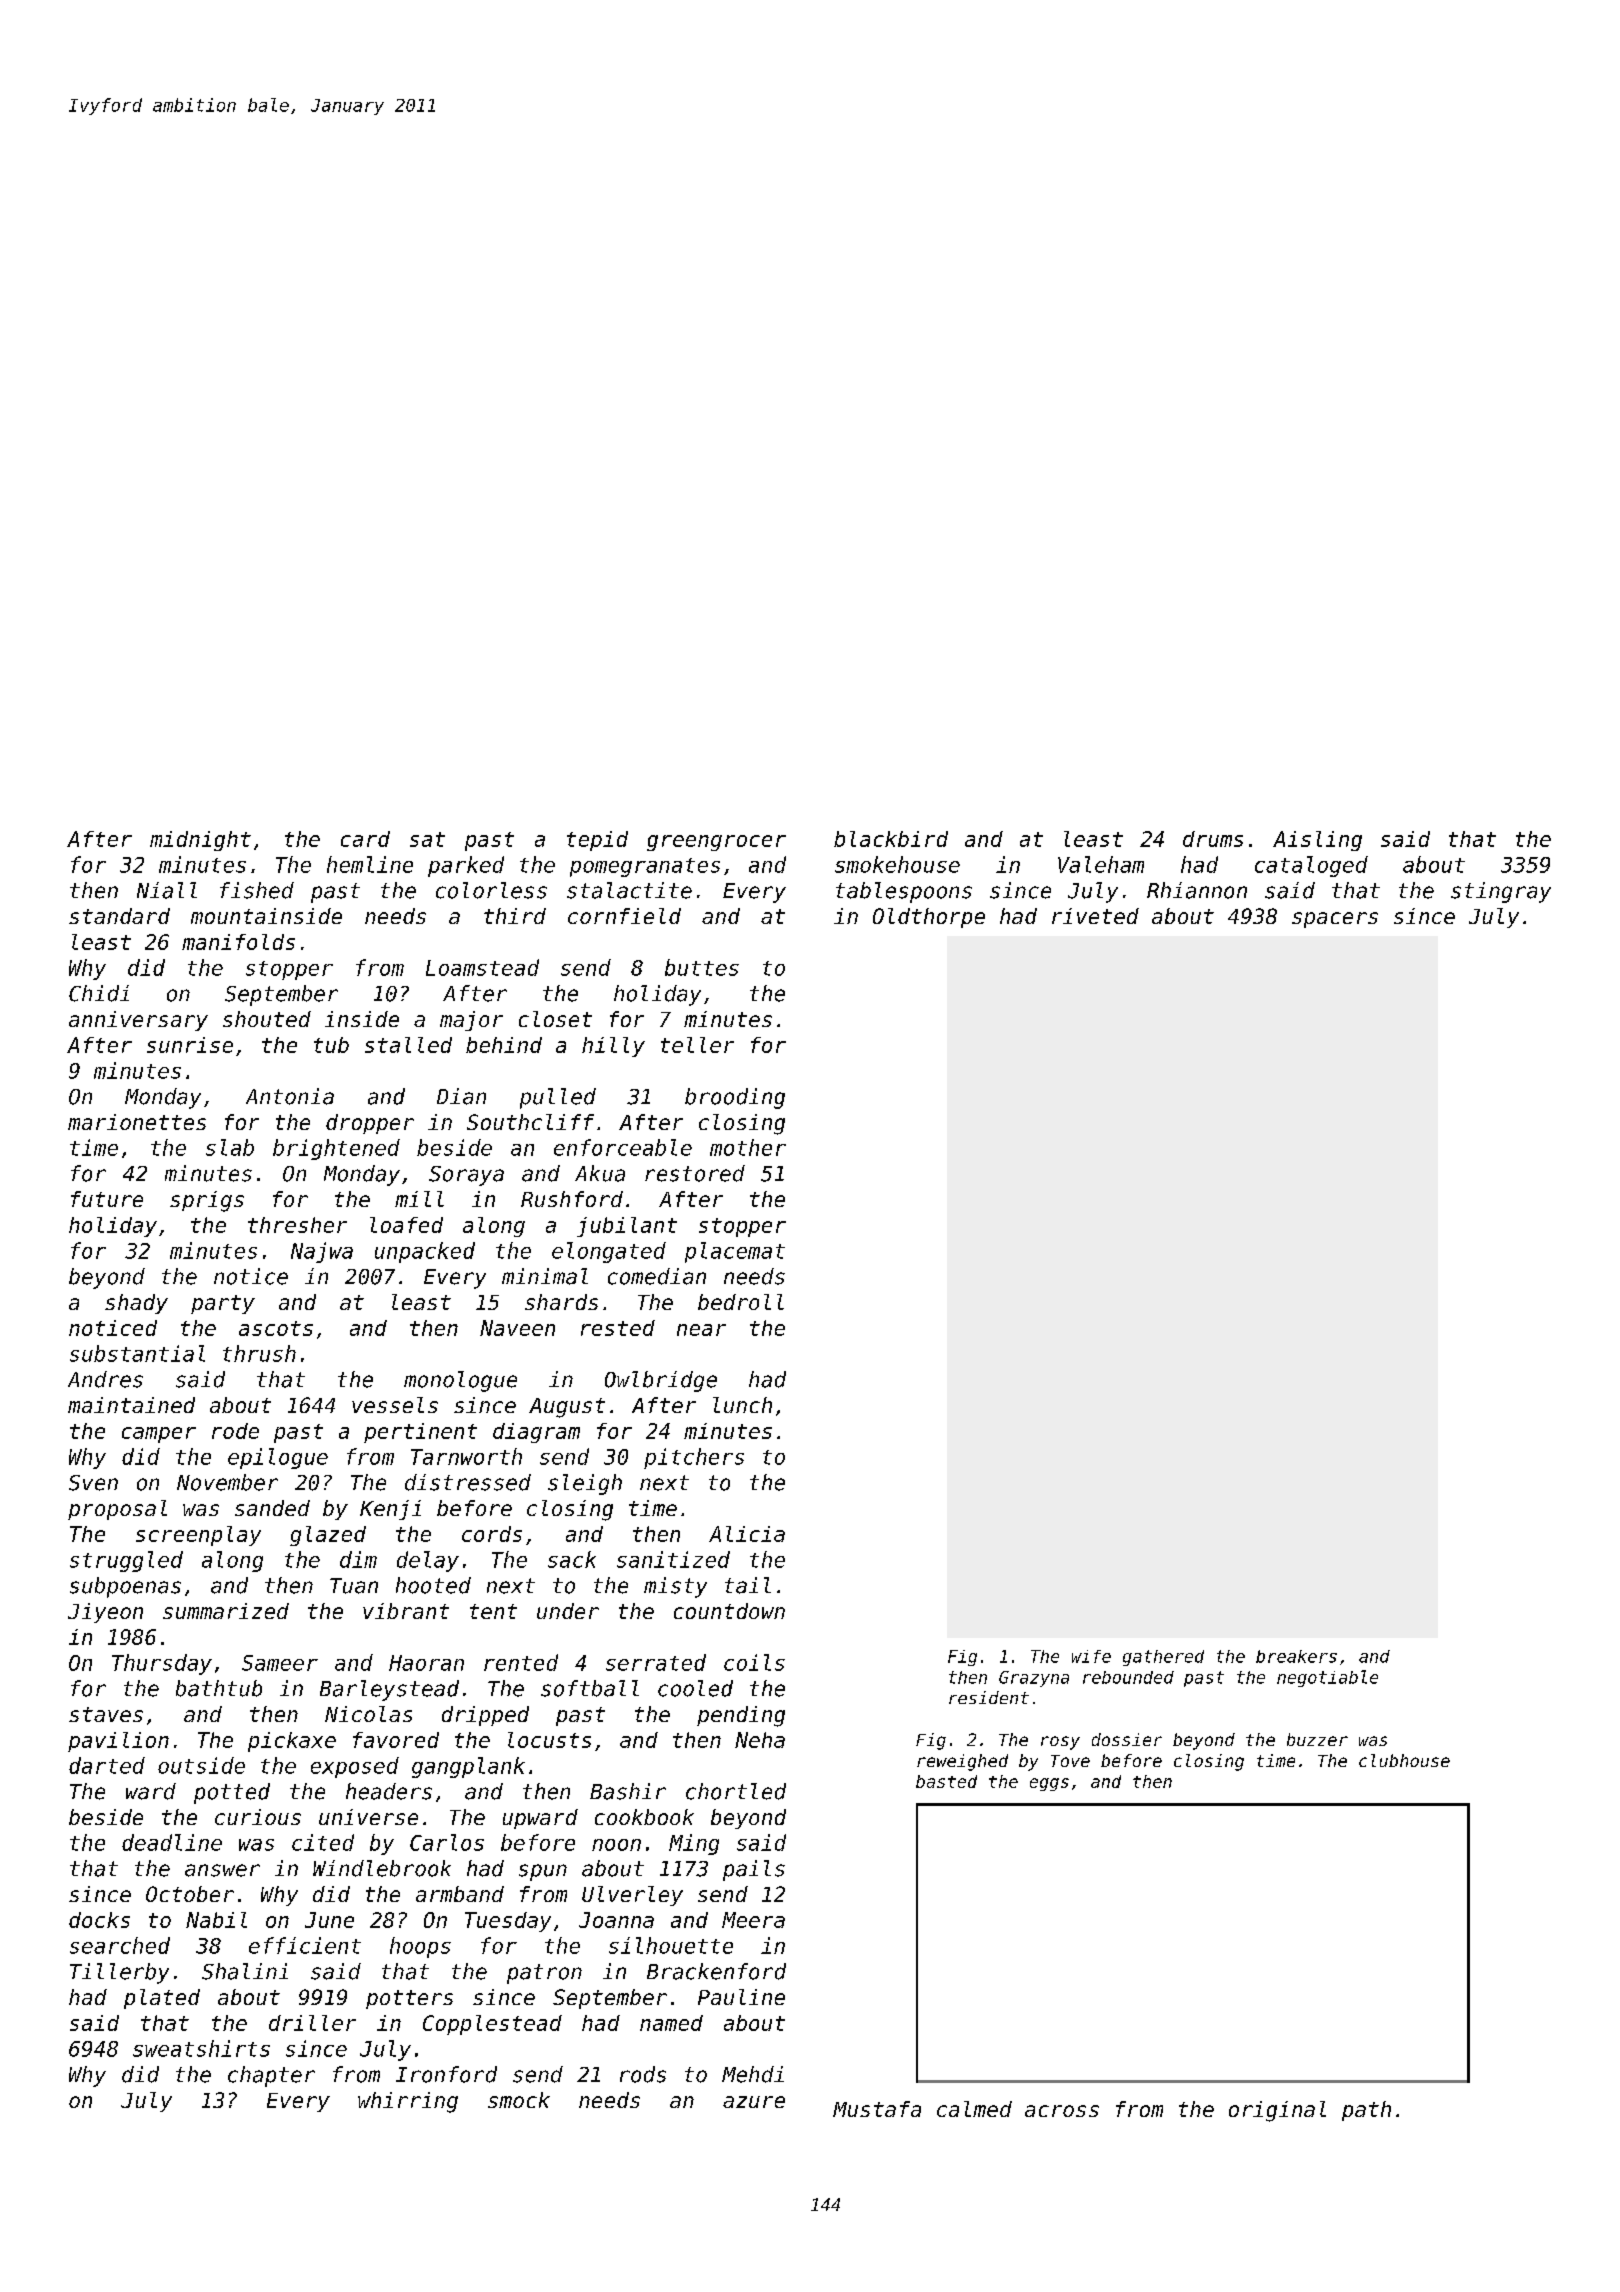 This screenshot has width=1620, height=2292. Describe the element at coordinates (1317, 1739) in the screenshot. I see `buzzer` at that location.
